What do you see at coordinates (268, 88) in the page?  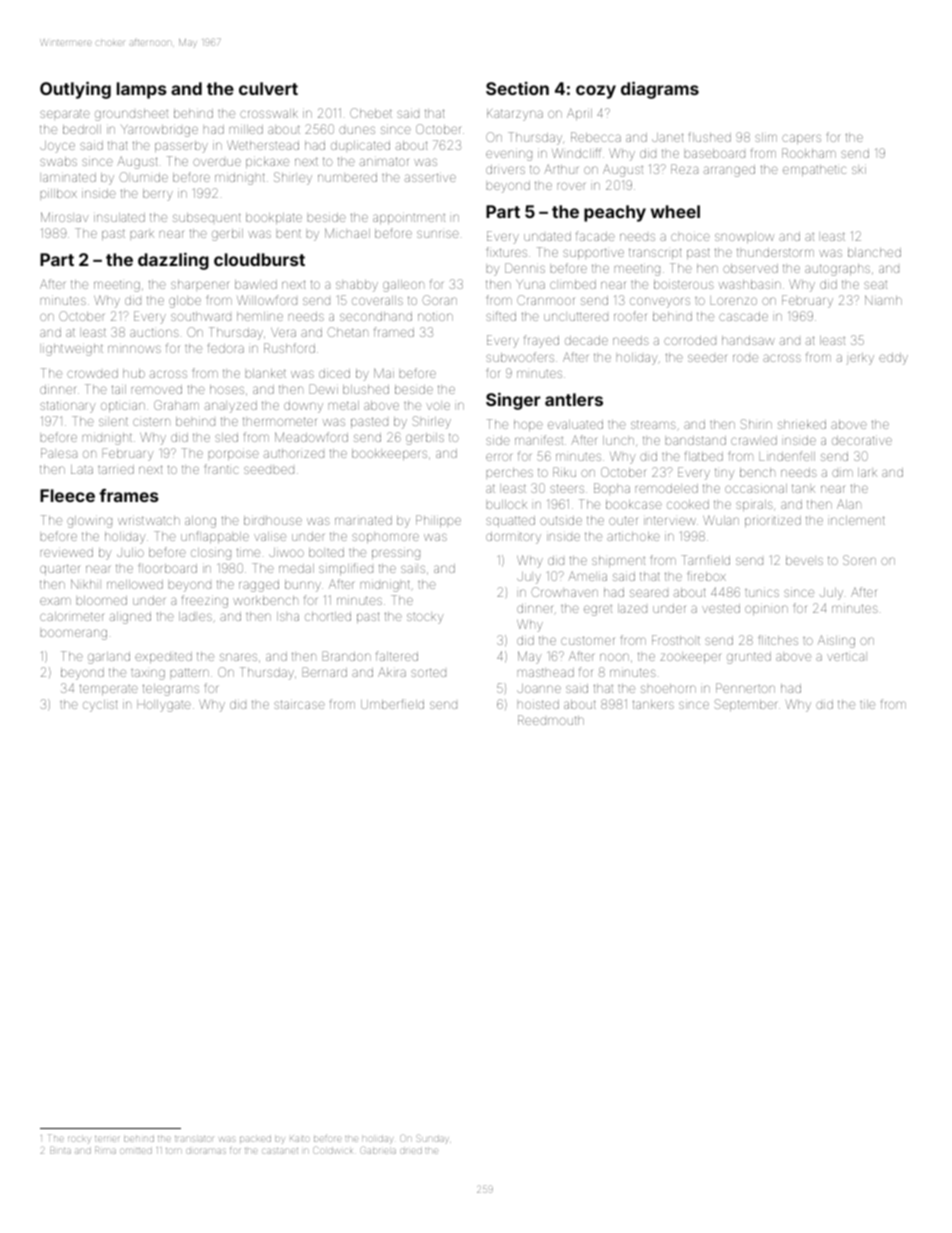 I see `culvert` at bounding box center [268, 88].
